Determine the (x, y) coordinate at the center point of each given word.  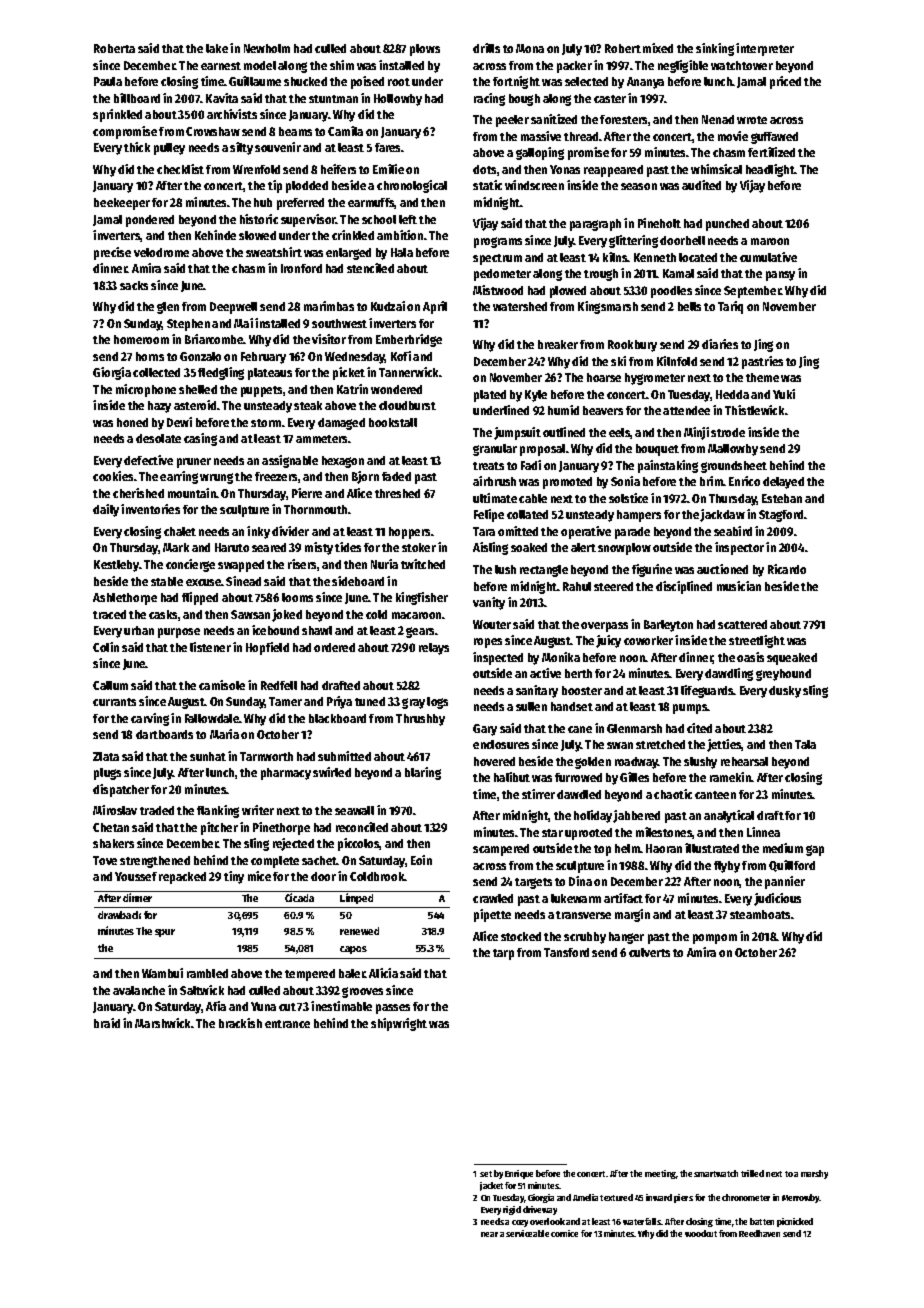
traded (157, 810)
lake (217, 48)
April (435, 307)
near (489, 1234)
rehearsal (744, 761)
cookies (113, 476)
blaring (423, 773)
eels (620, 433)
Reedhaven (759, 1233)
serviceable (527, 1233)
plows (425, 50)
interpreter (765, 49)
